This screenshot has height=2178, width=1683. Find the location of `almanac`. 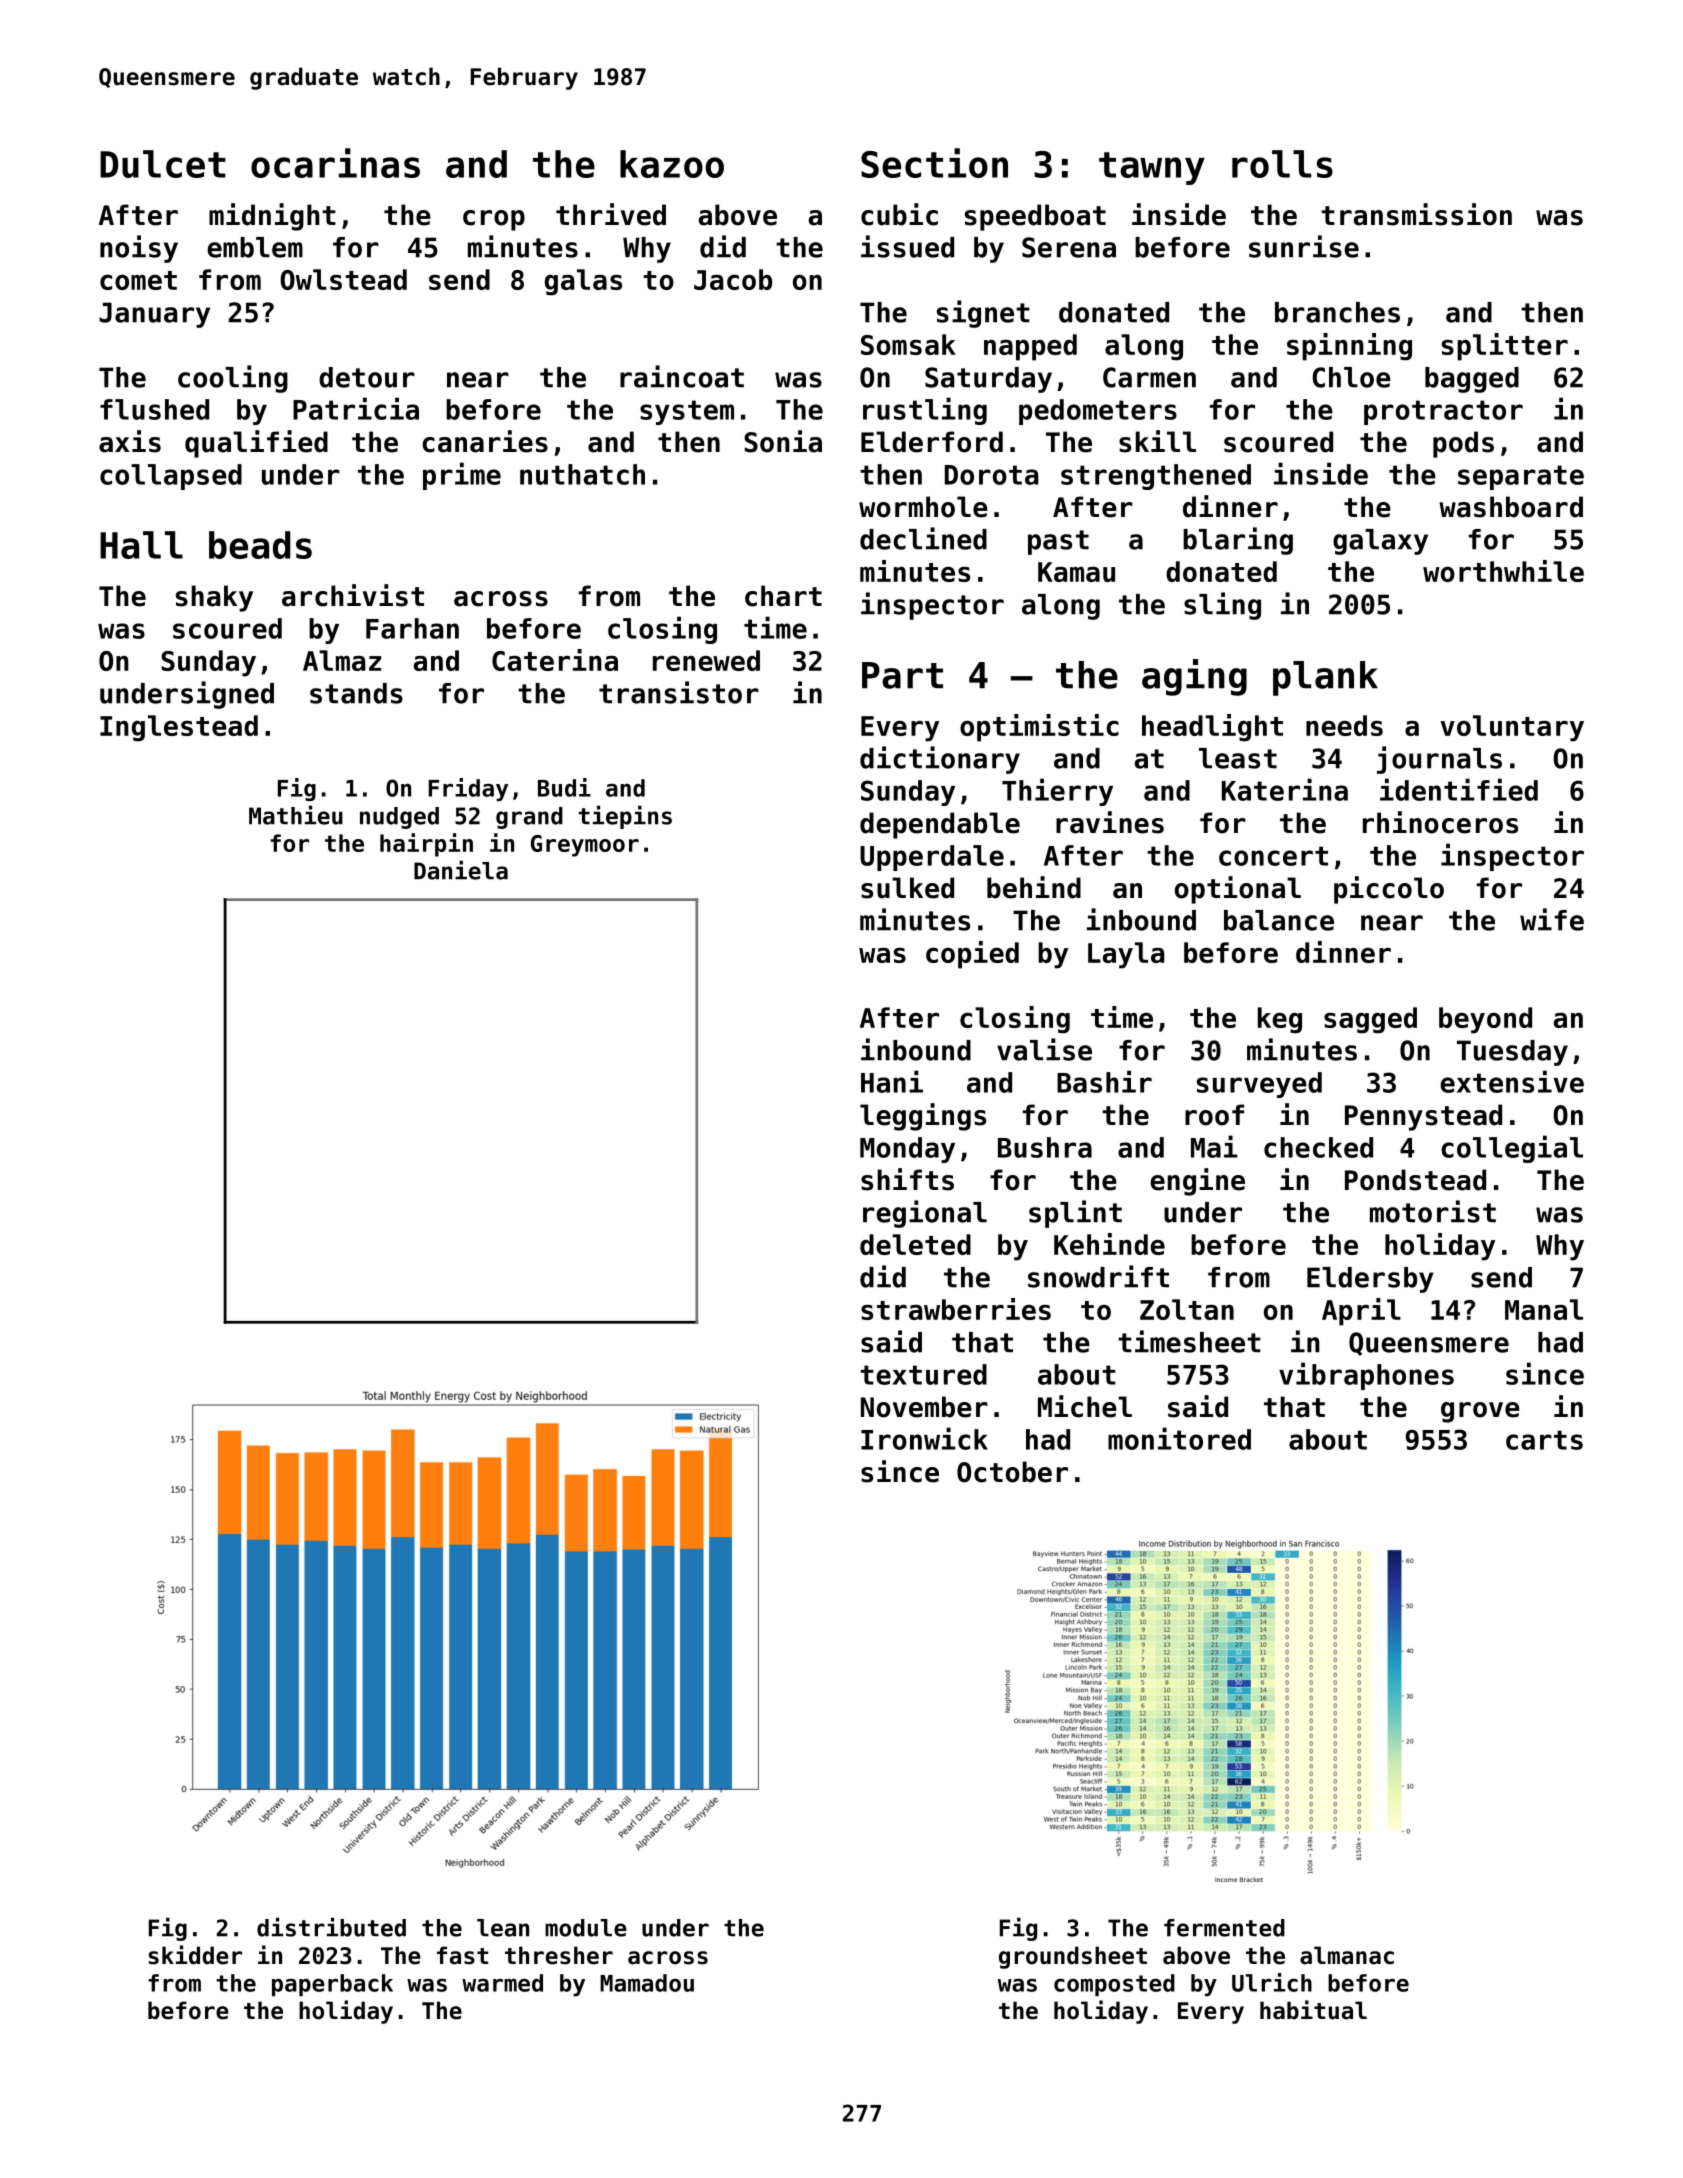

almanac is located at coordinates (1347, 1955).
